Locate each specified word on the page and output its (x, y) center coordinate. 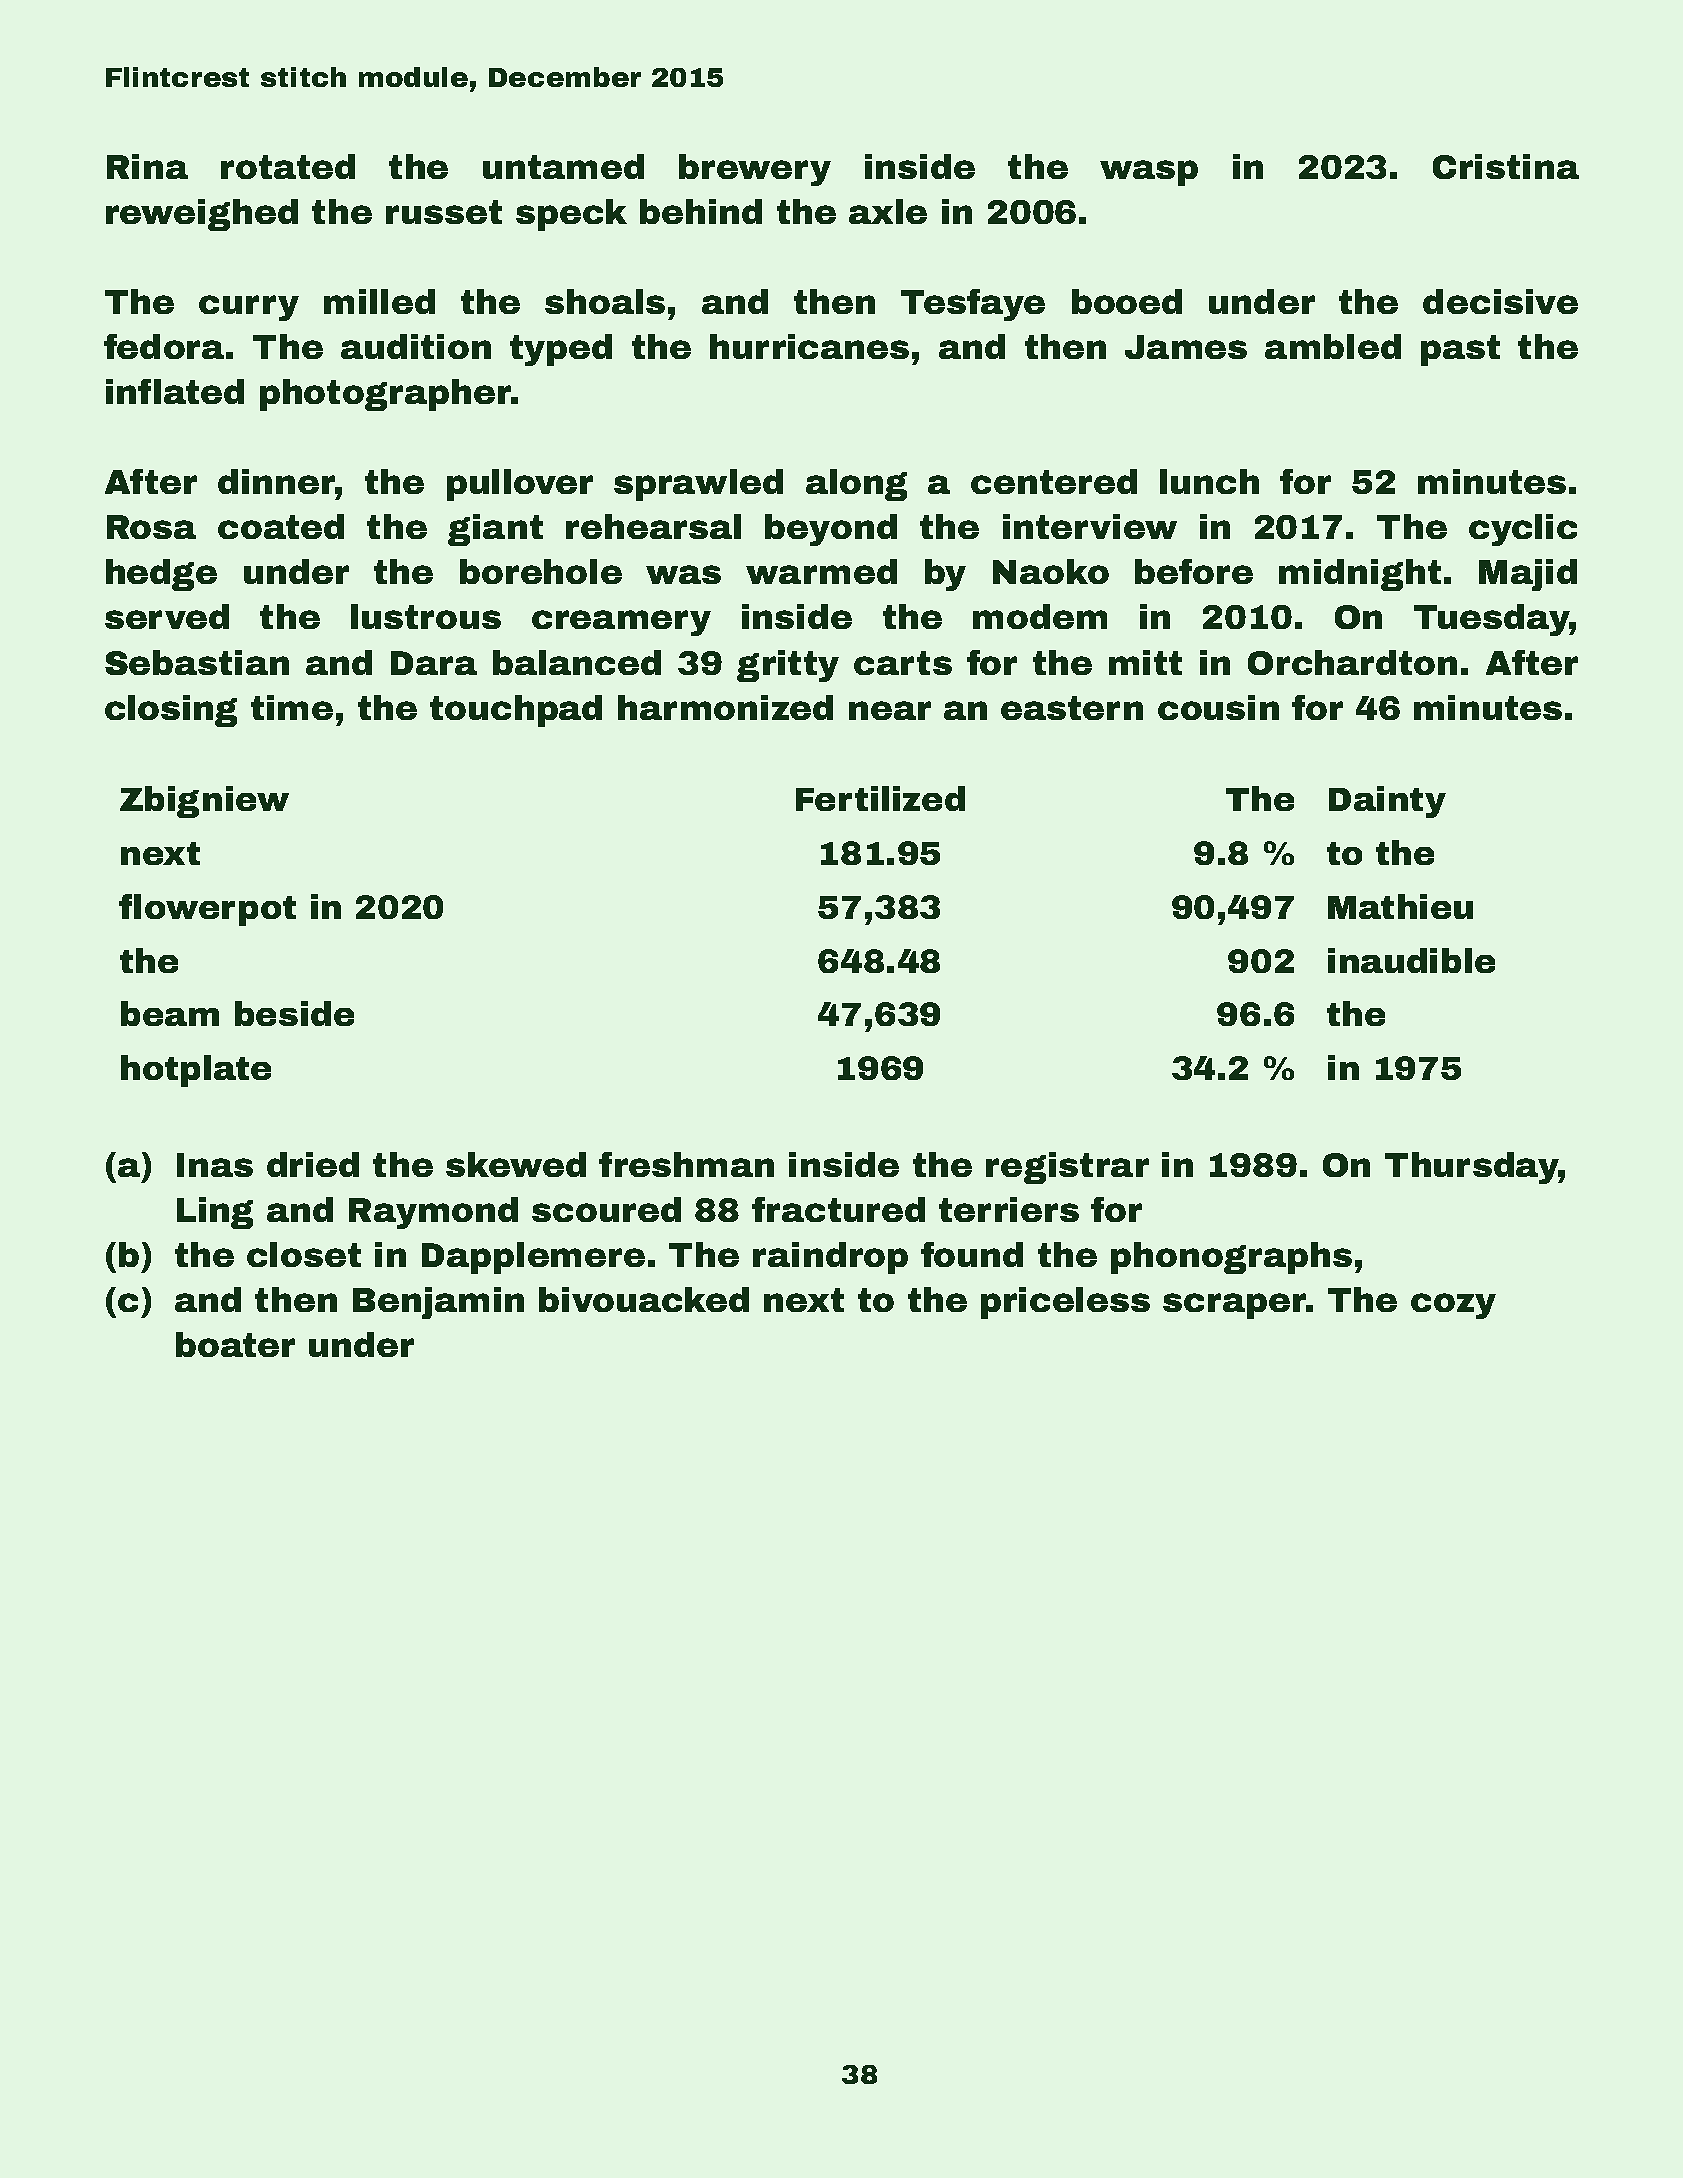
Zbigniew (204, 802)
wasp (1149, 173)
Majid (1528, 575)
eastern (1072, 708)
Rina (147, 166)
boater (235, 1344)
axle (888, 211)
